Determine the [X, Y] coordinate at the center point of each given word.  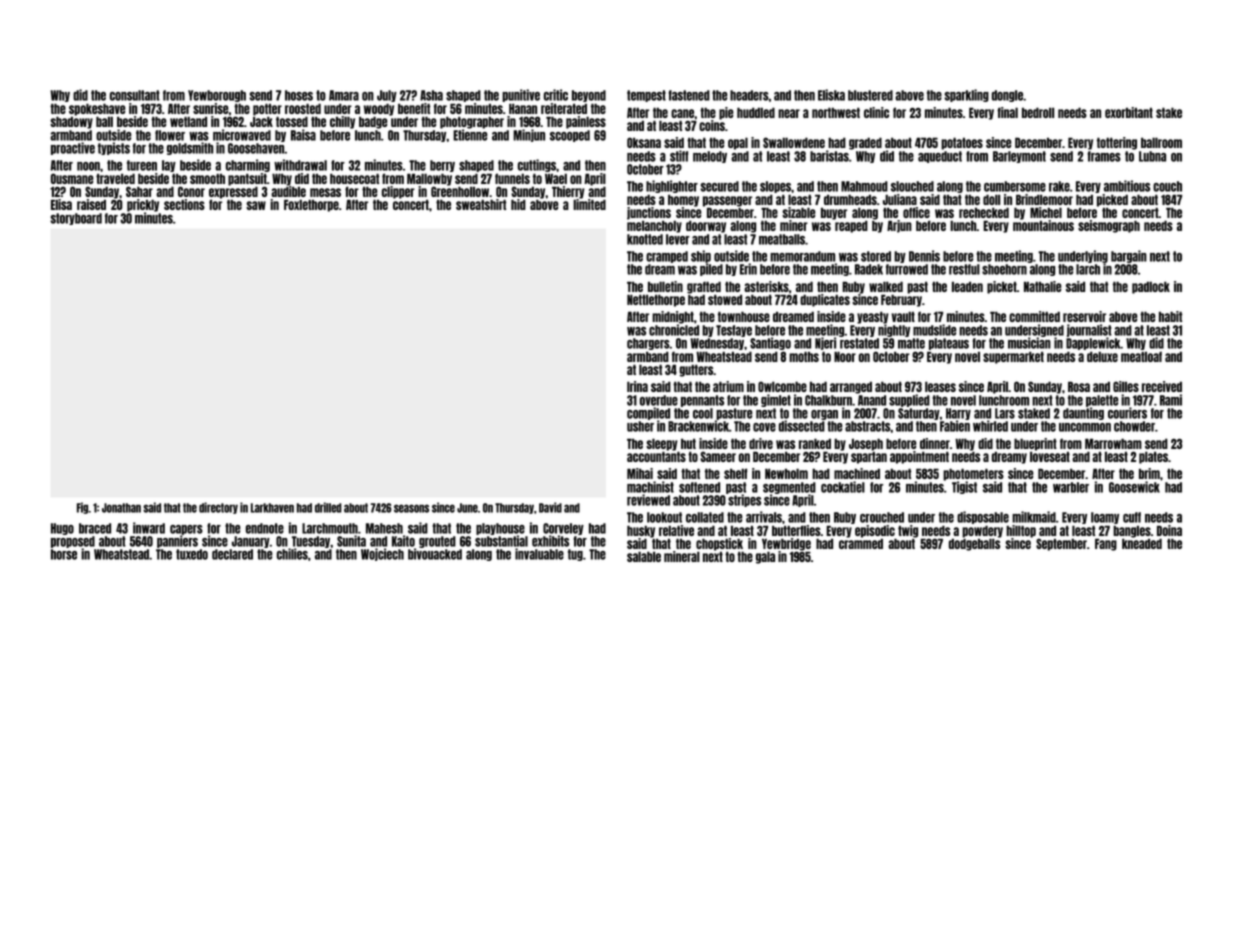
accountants [656, 456]
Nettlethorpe [656, 300]
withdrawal [300, 165]
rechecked [984, 212]
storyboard [76, 219]
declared [232, 554]
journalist [1089, 330]
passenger [727, 201]
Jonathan [121, 508]
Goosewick [1134, 487]
